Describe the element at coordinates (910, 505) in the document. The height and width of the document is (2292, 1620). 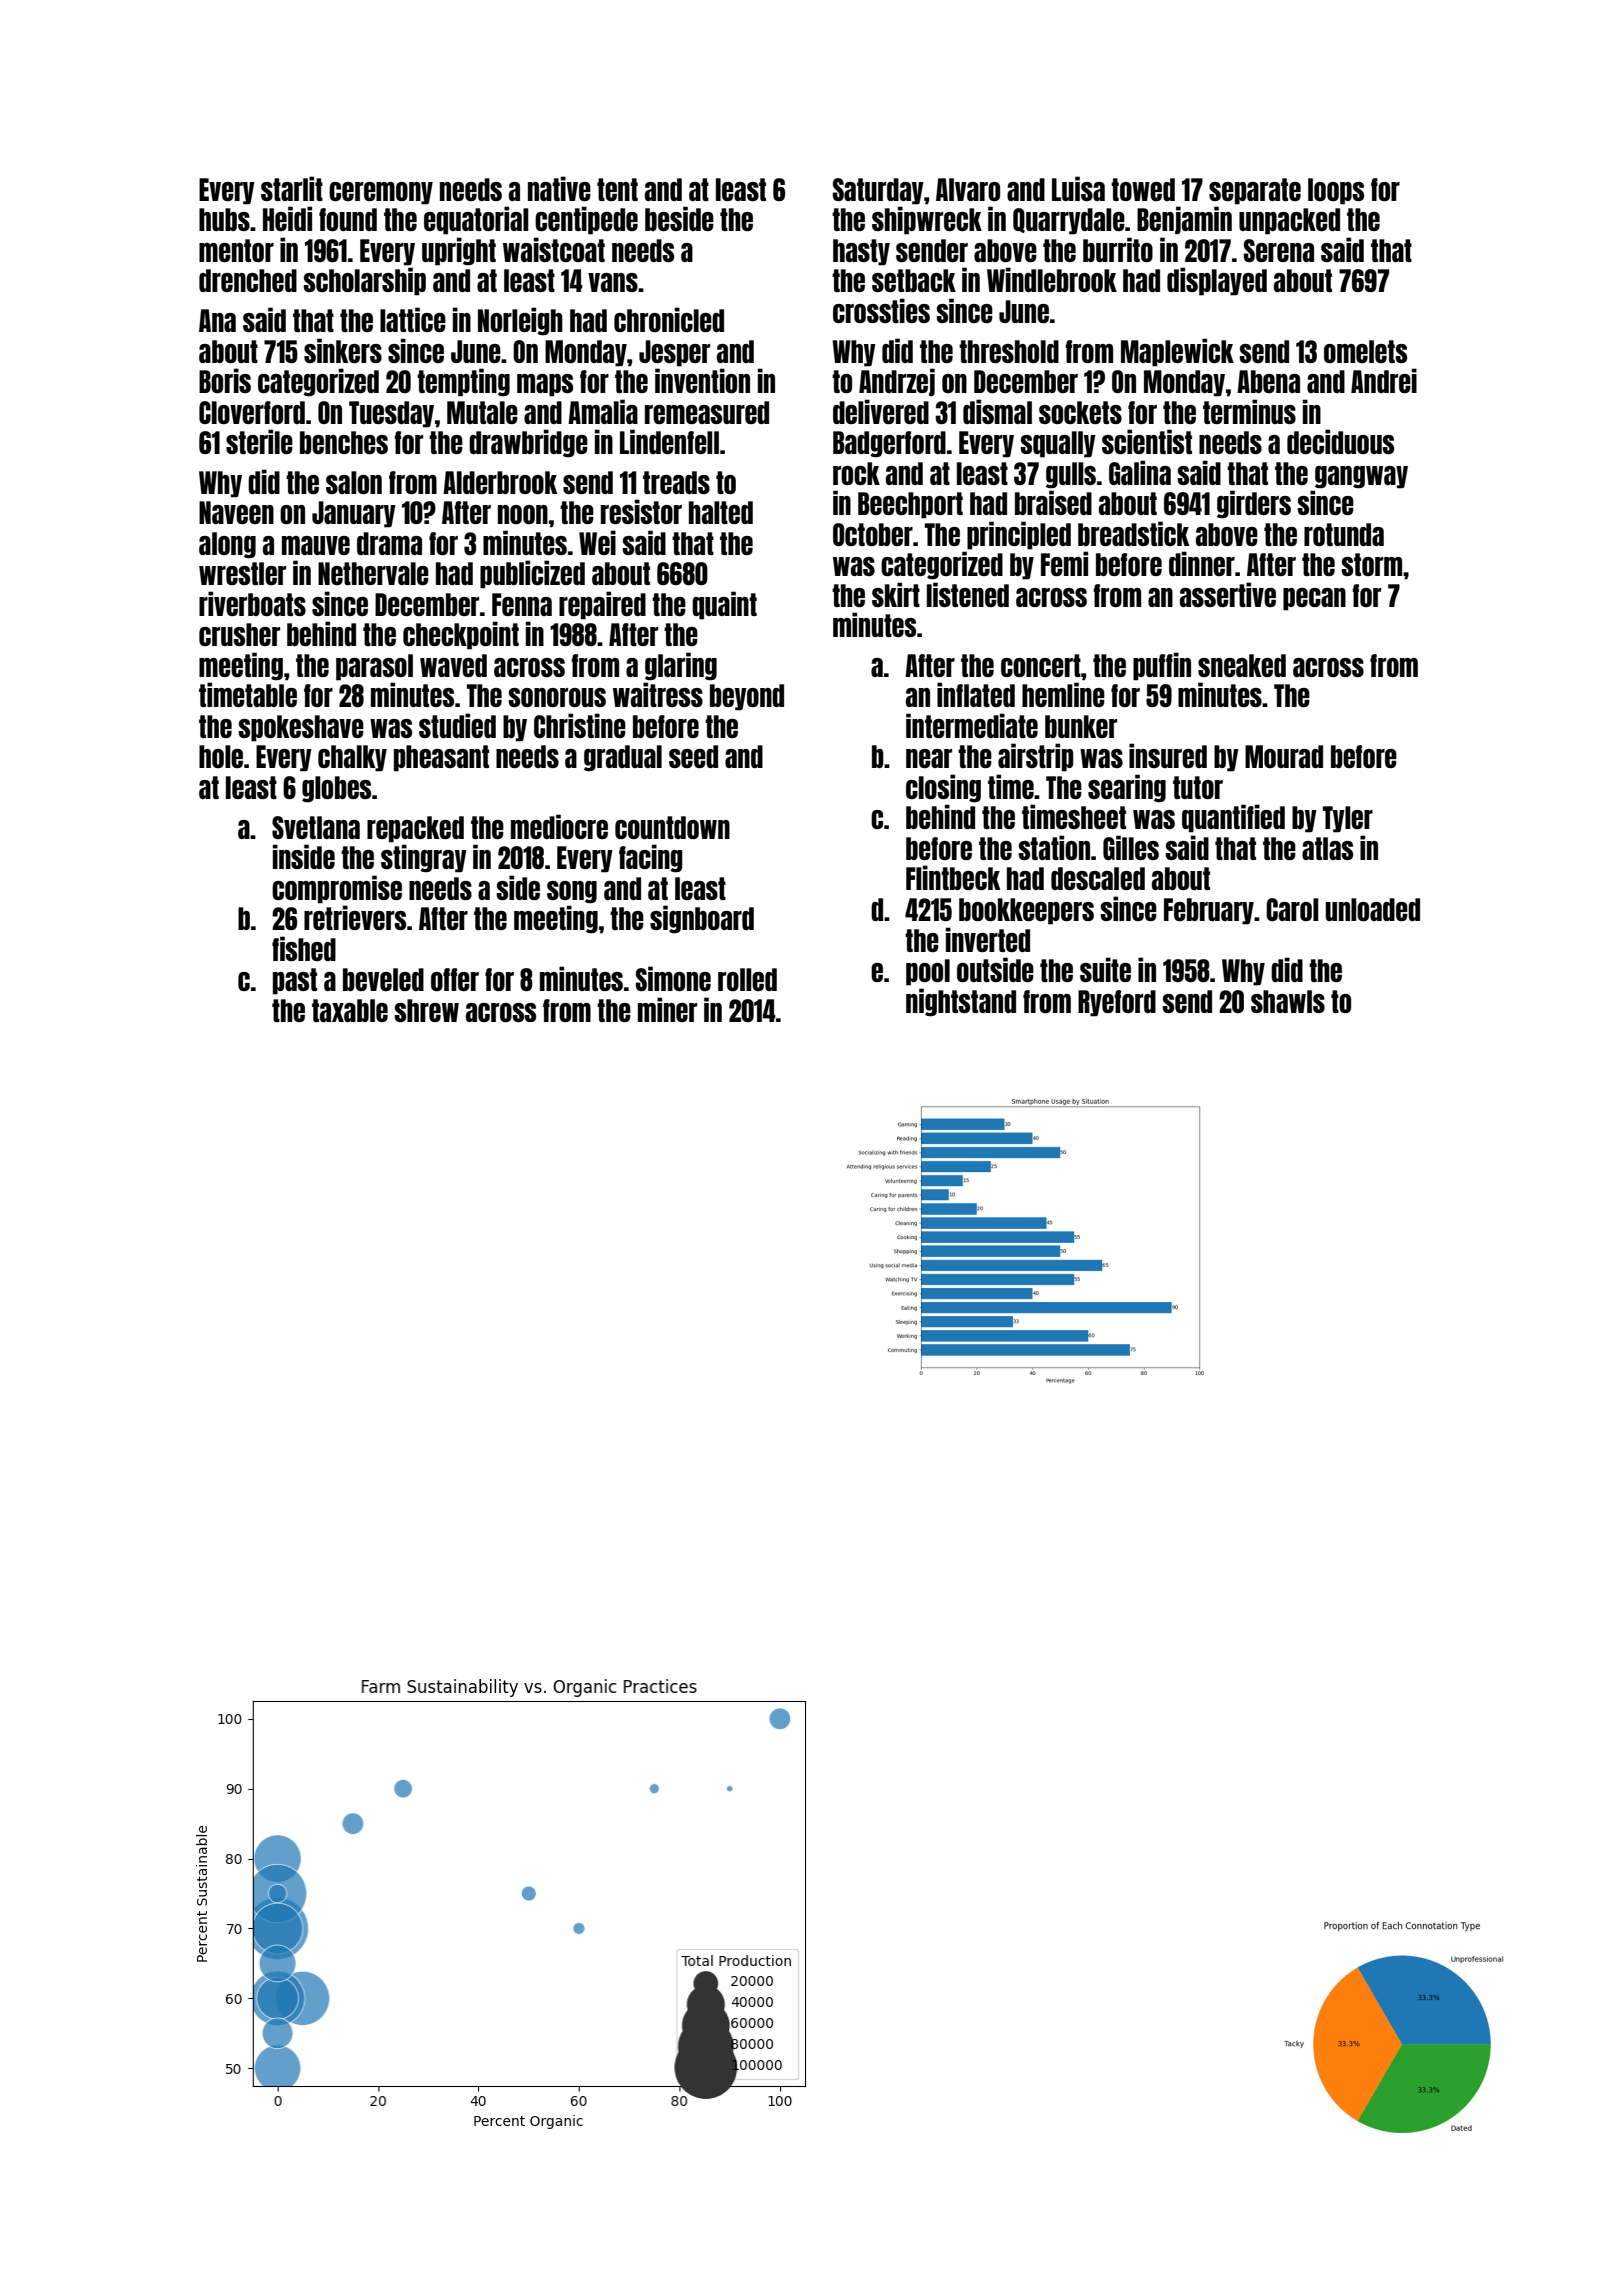
I see `Beechport` at that location.
